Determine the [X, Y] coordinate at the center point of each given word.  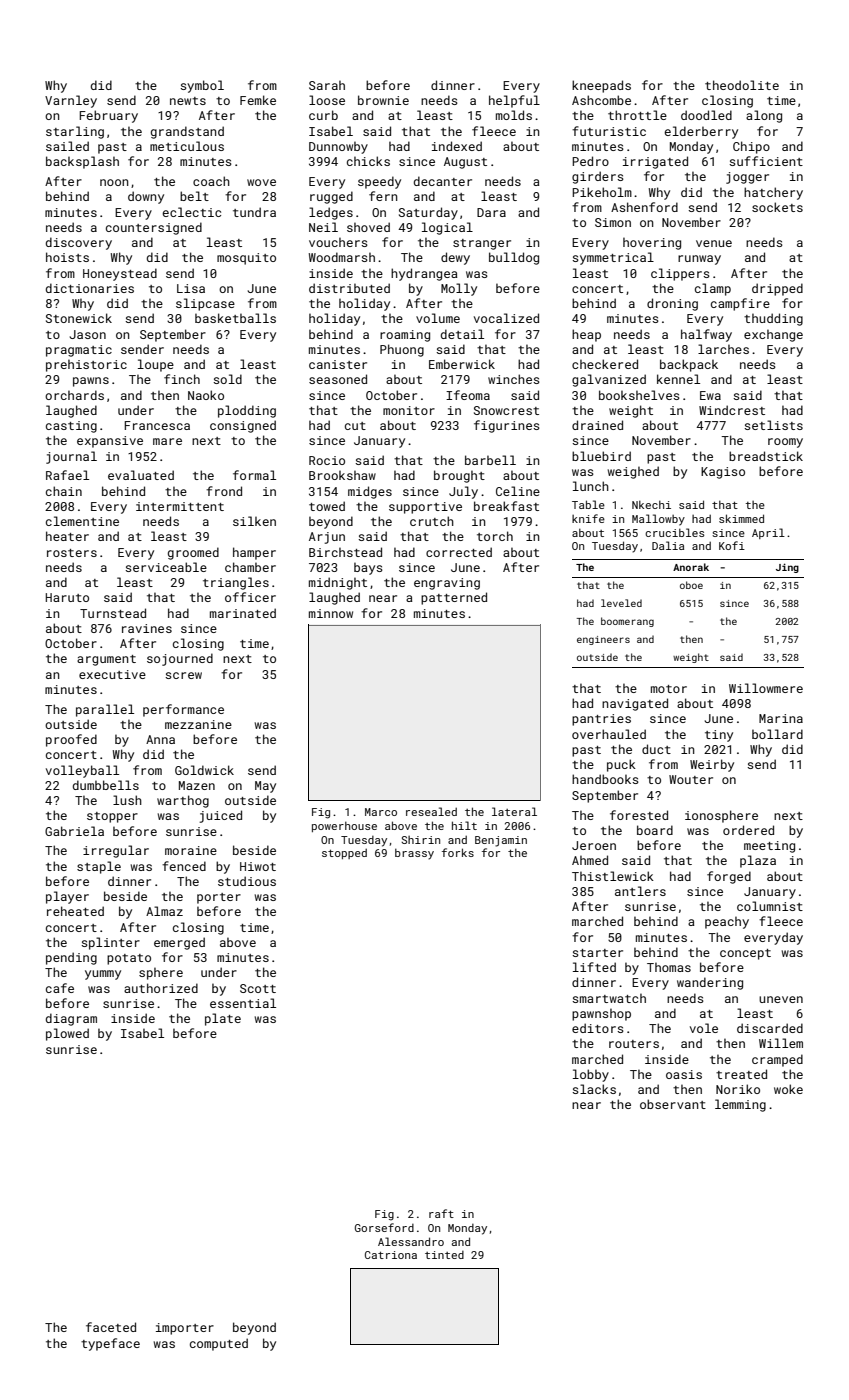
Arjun [327, 538]
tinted [444, 1255]
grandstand [187, 132]
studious [247, 881]
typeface [110, 1344]
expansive [110, 442]
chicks [368, 161]
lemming [740, 1105]
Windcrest [732, 410]
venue [714, 243]
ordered [748, 830]
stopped [344, 853]
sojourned [180, 659]
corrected [459, 552]
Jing [787, 568]
